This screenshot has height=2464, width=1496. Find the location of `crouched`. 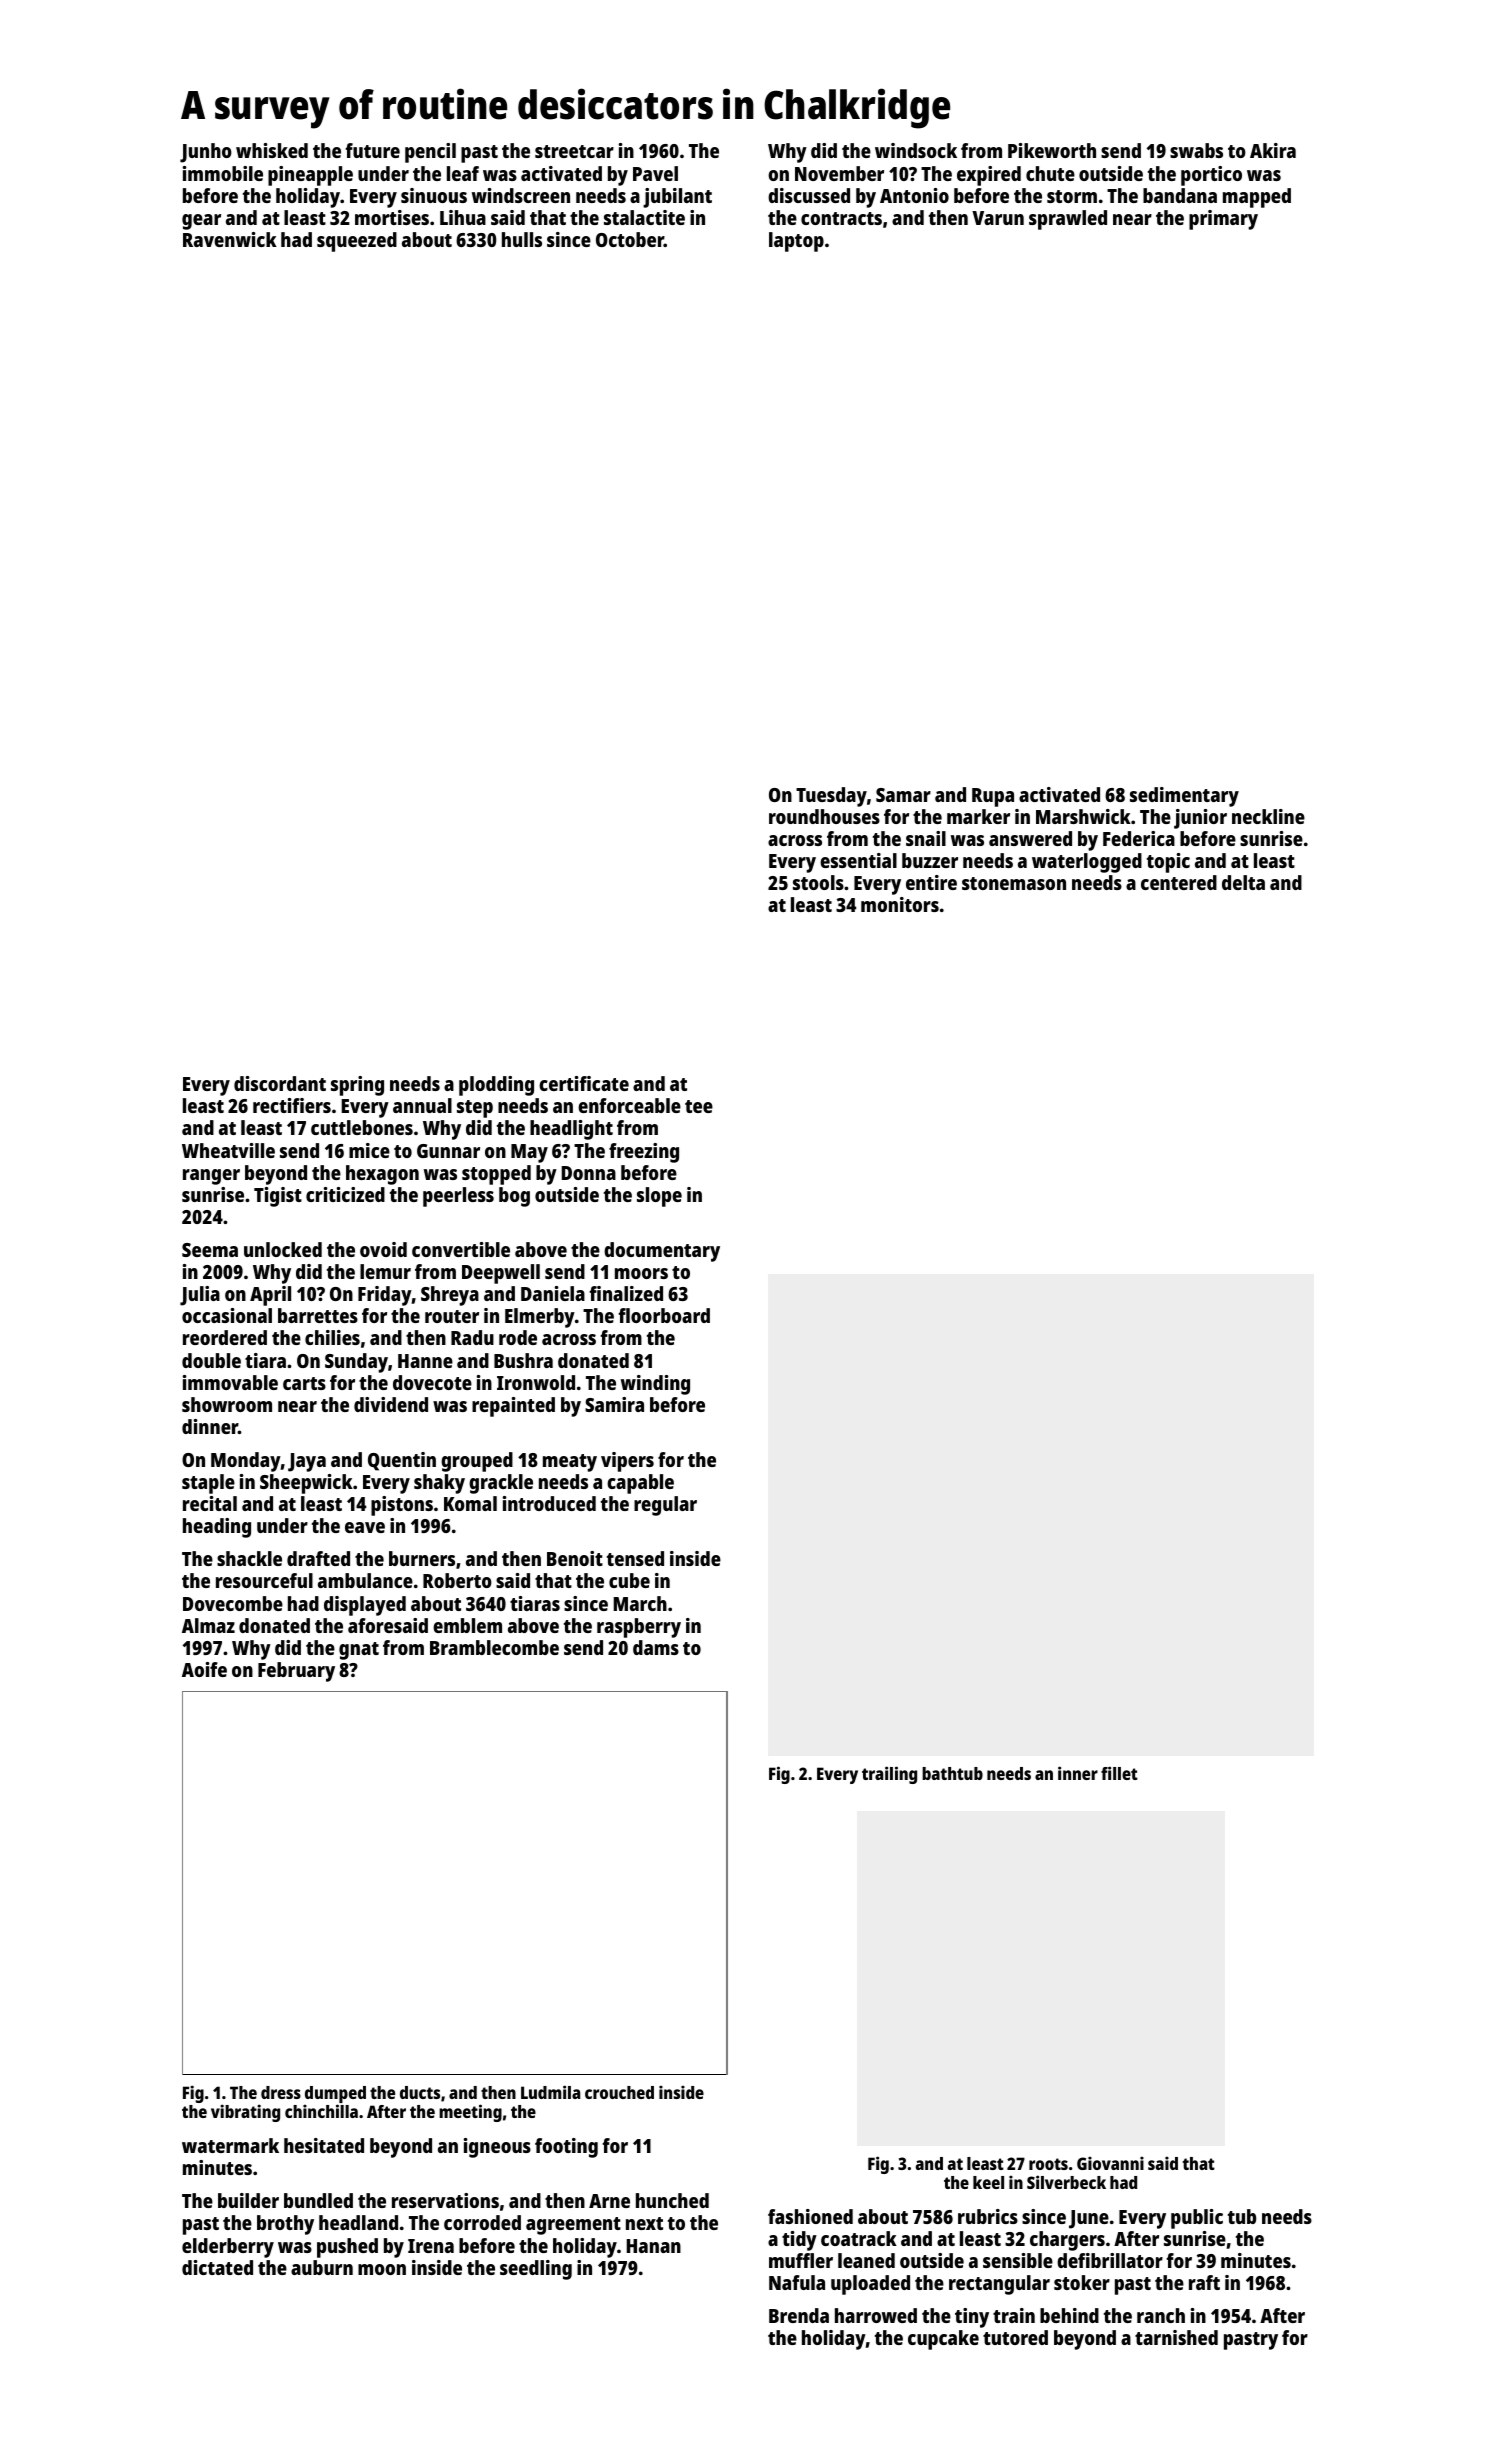

crouched is located at coordinates (619, 2092).
